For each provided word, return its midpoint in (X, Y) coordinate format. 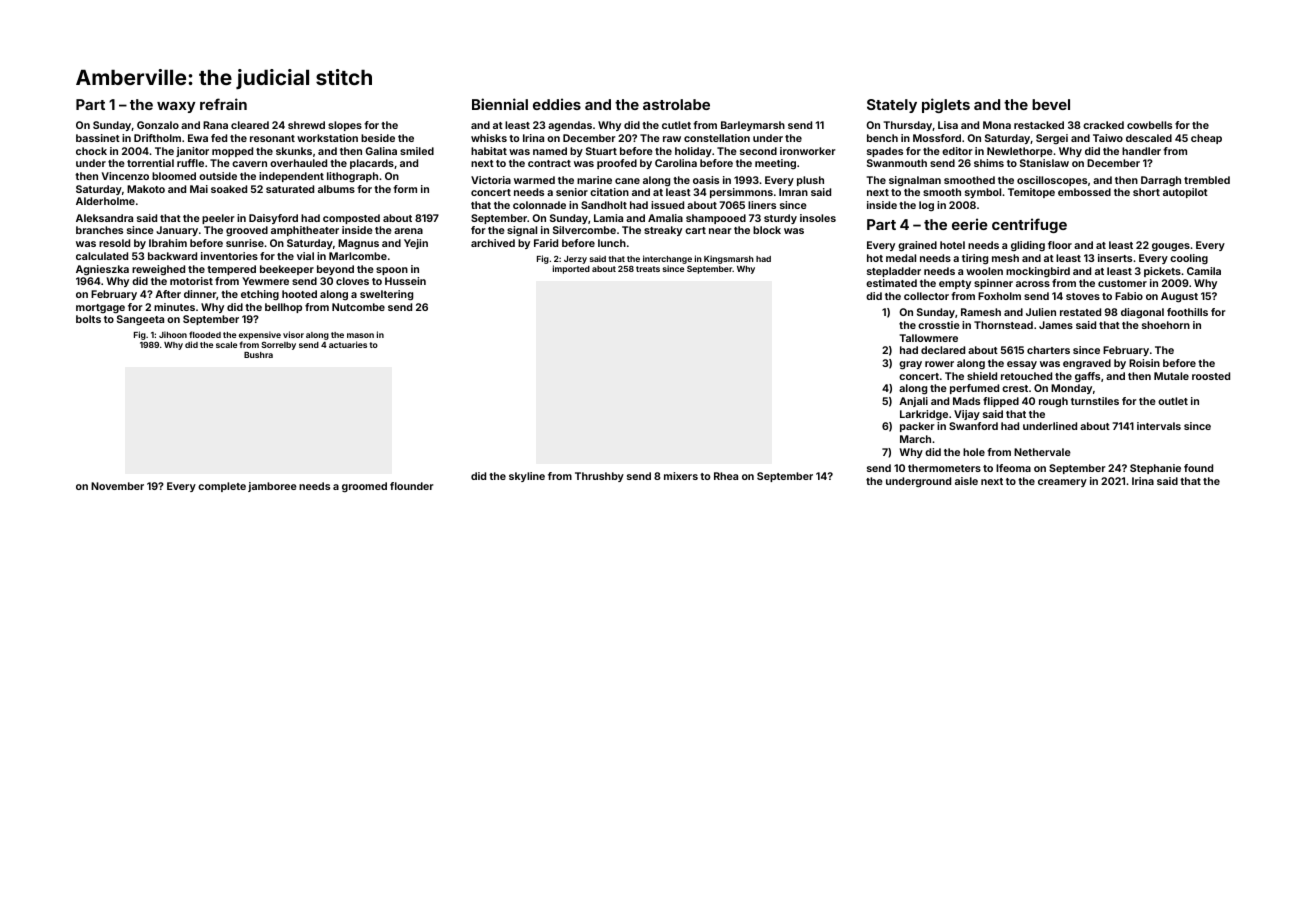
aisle (966, 481)
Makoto (146, 189)
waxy (176, 107)
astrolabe (676, 104)
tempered (231, 270)
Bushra (258, 355)
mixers (681, 476)
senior (572, 192)
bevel (1051, 104)
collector (926, 296)
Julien (1041, 312)
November (117, 486)
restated (1080, 312)
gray (910, 365)
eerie (970, 224)
